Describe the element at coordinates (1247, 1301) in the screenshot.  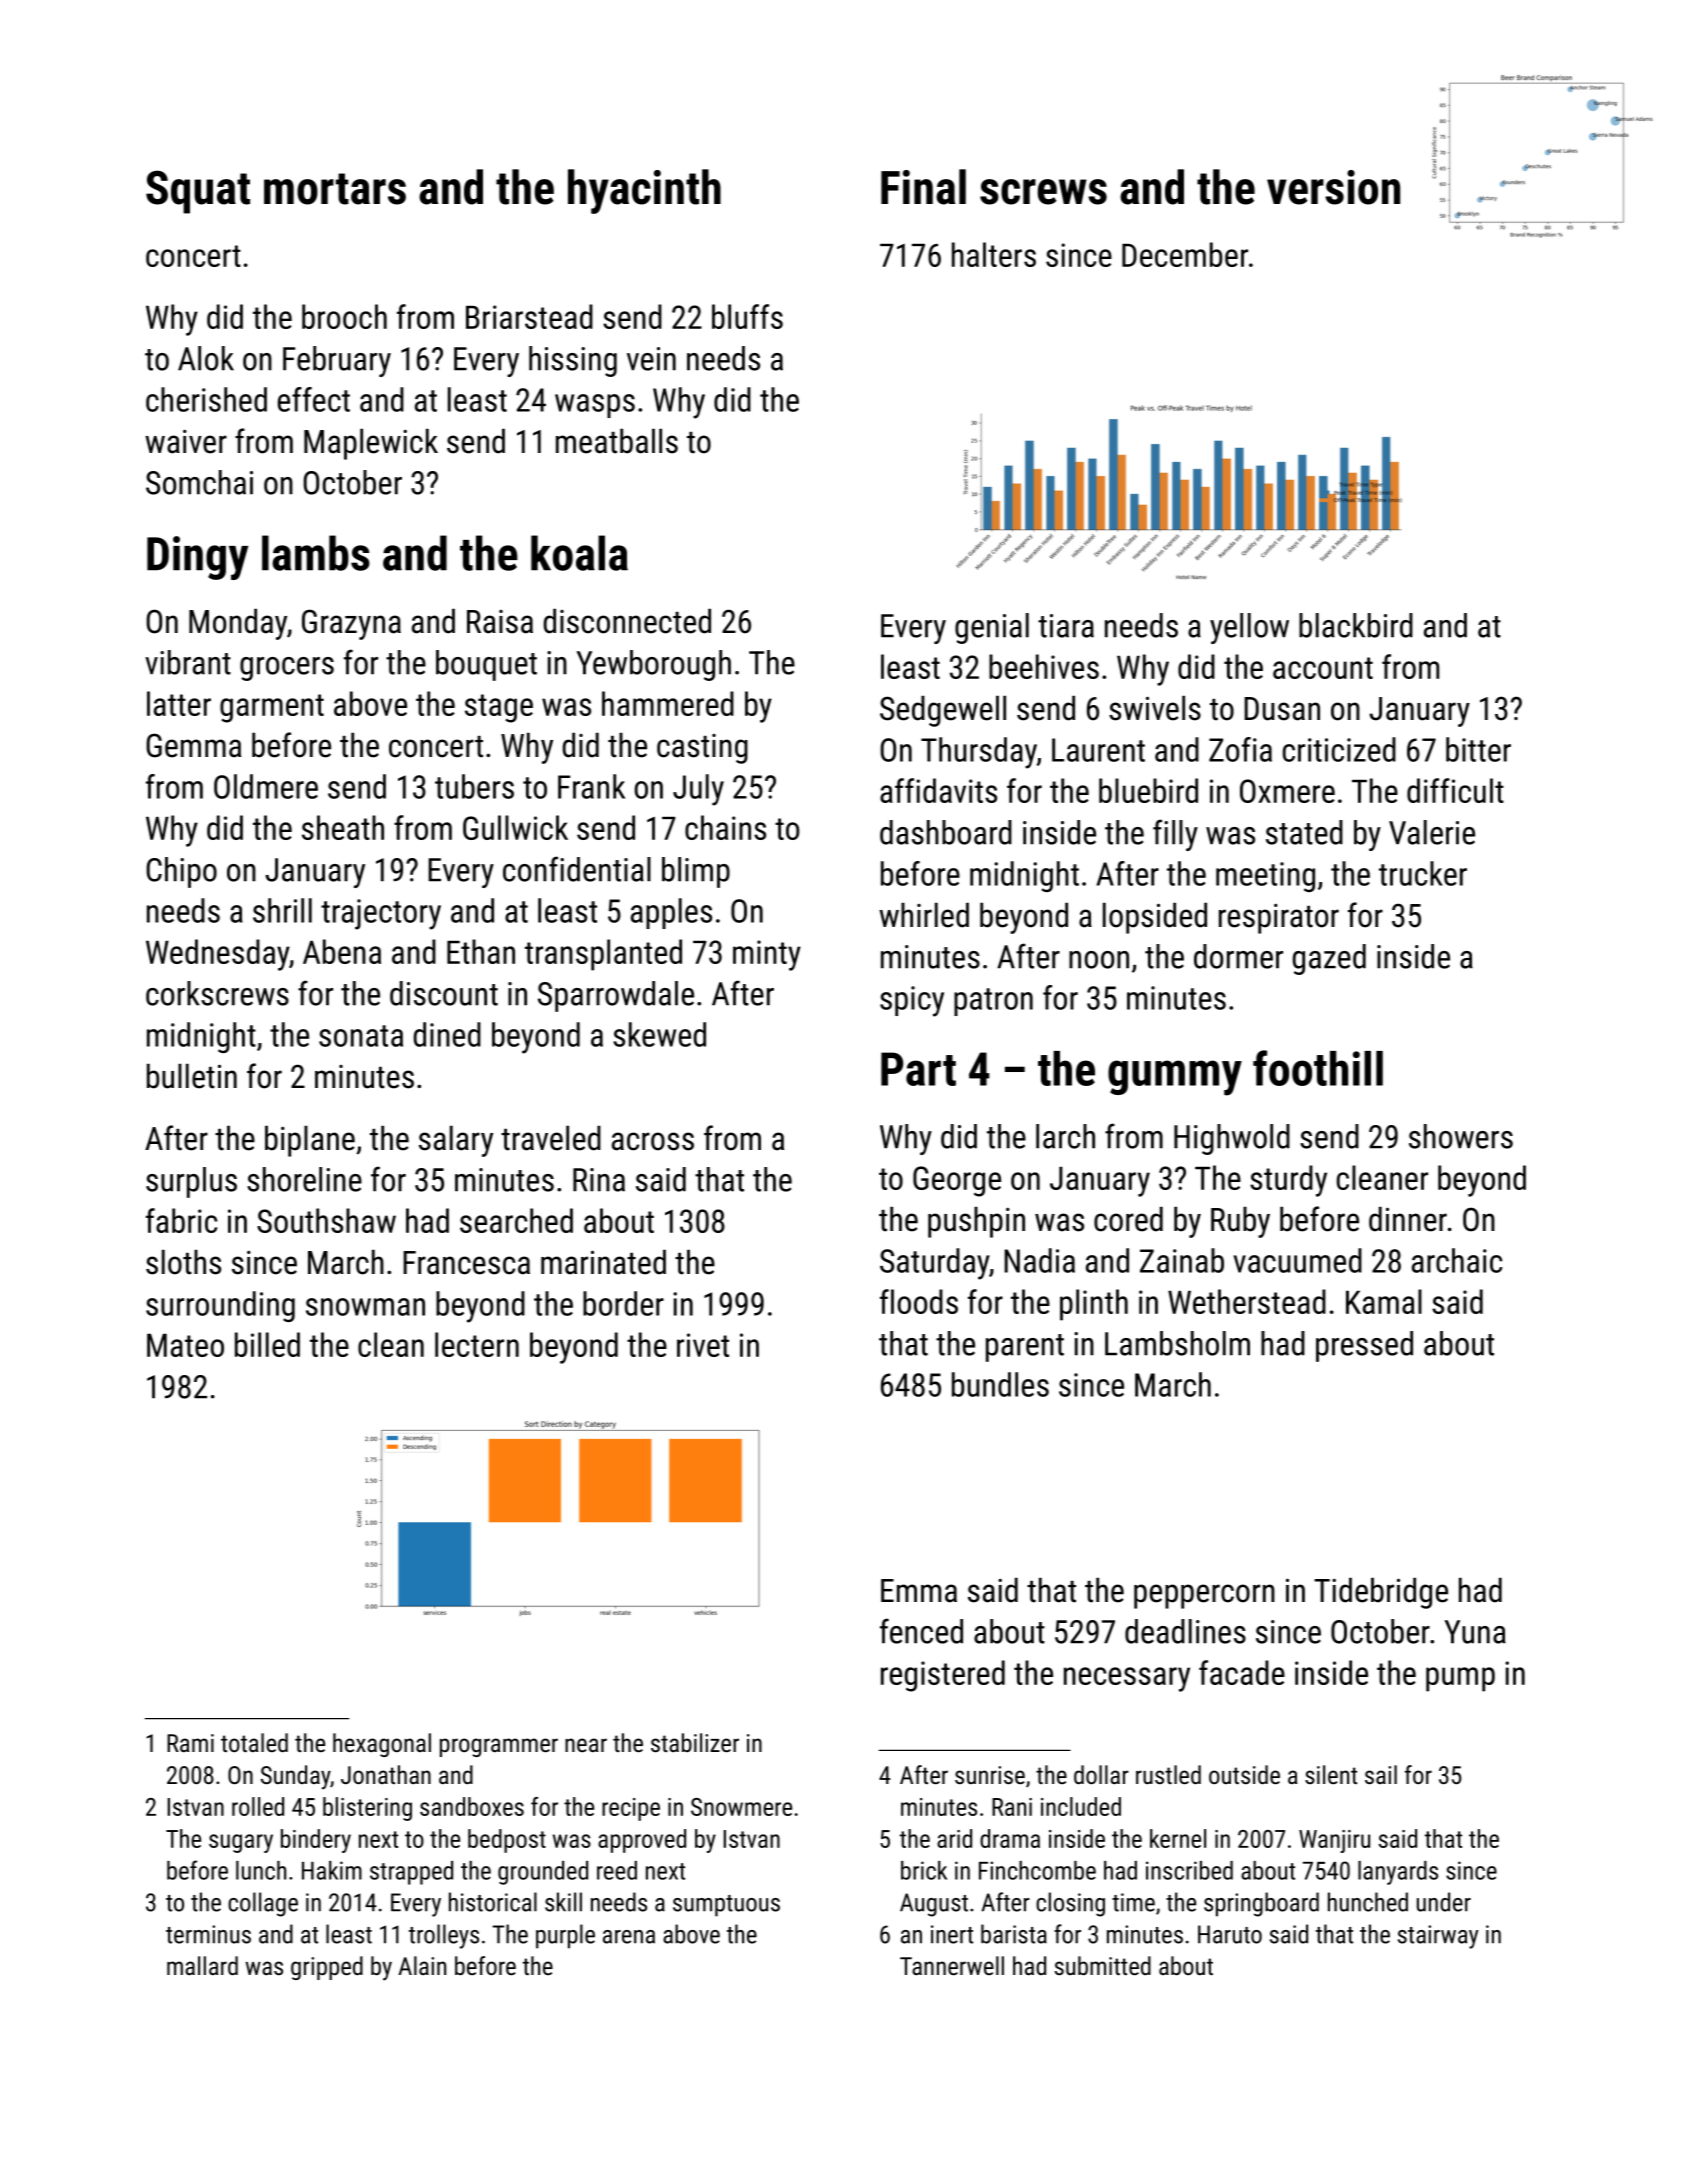
I see `Wetherstead` at that location.
